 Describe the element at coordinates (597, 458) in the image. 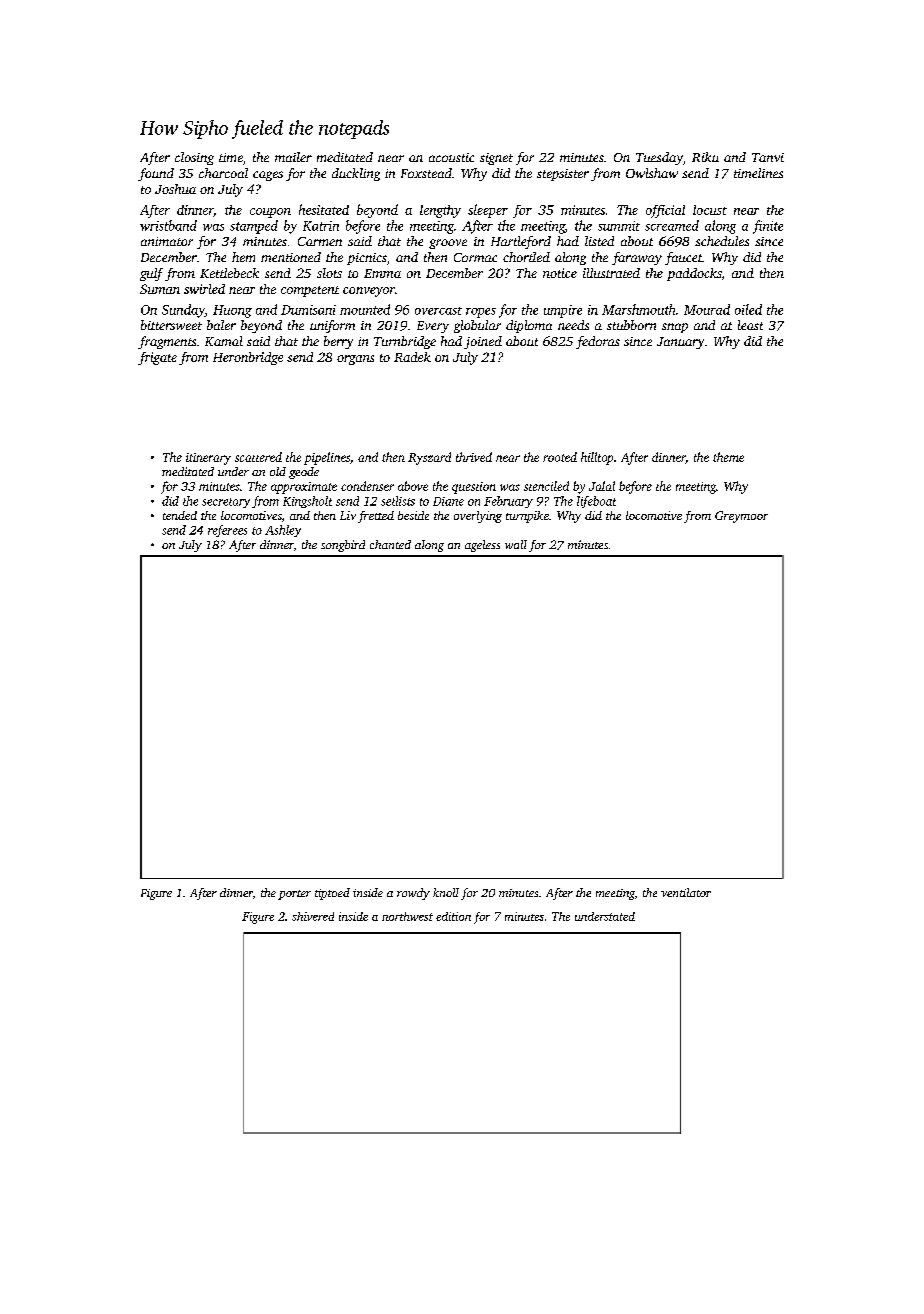

I see `hilltop` at that location.
